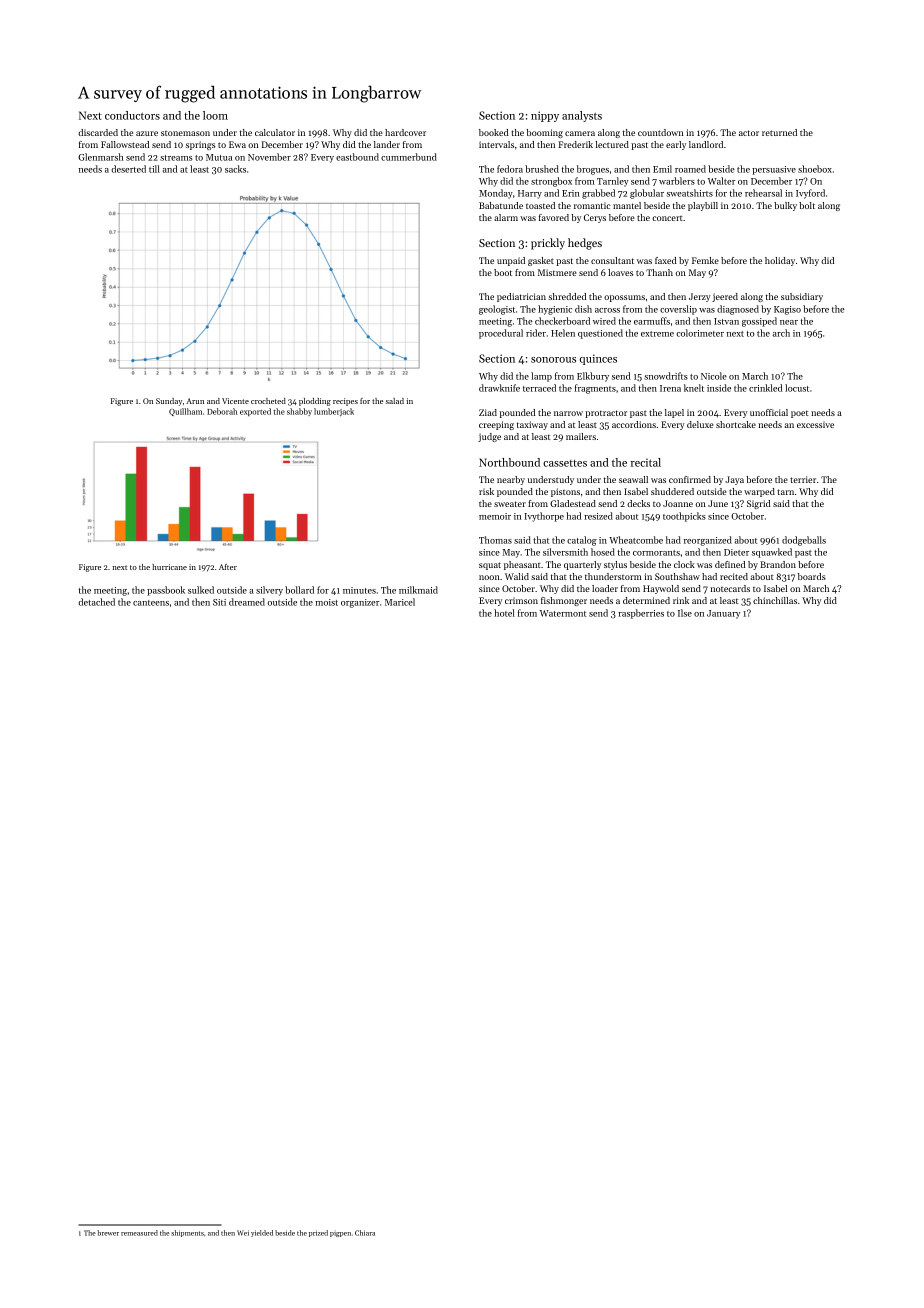 The height and width of the page is (1308, 924). Describe the element at coordinates (195, 401) in the page. I see `Arun` at that location.
